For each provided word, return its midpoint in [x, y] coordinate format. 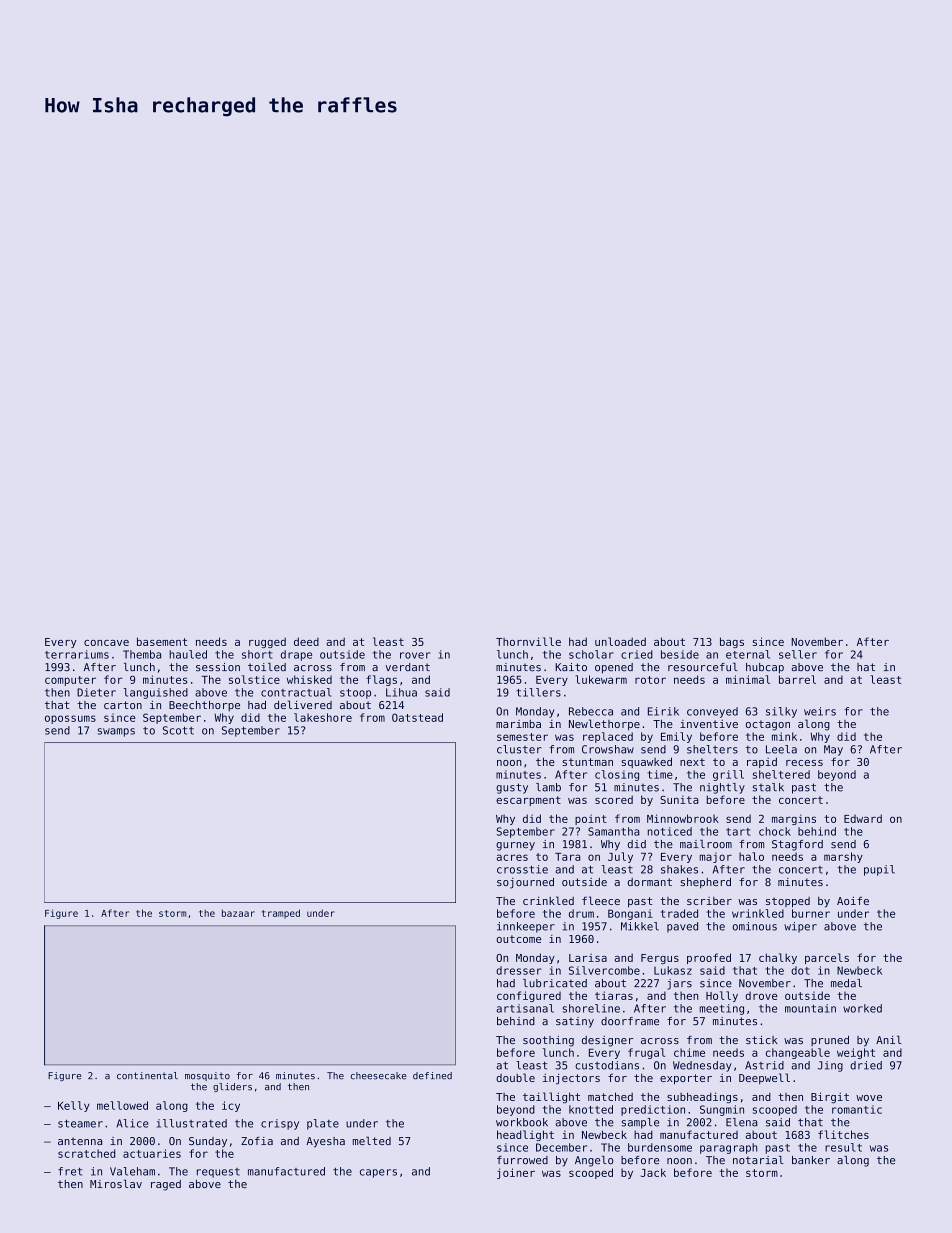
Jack [653, 1172]
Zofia [257, 1141]
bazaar [238, 913]
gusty [512, 788]
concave [106, 643]
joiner [516, 1173]
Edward [863, 818]
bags [732, 642]
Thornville [528, 641]
